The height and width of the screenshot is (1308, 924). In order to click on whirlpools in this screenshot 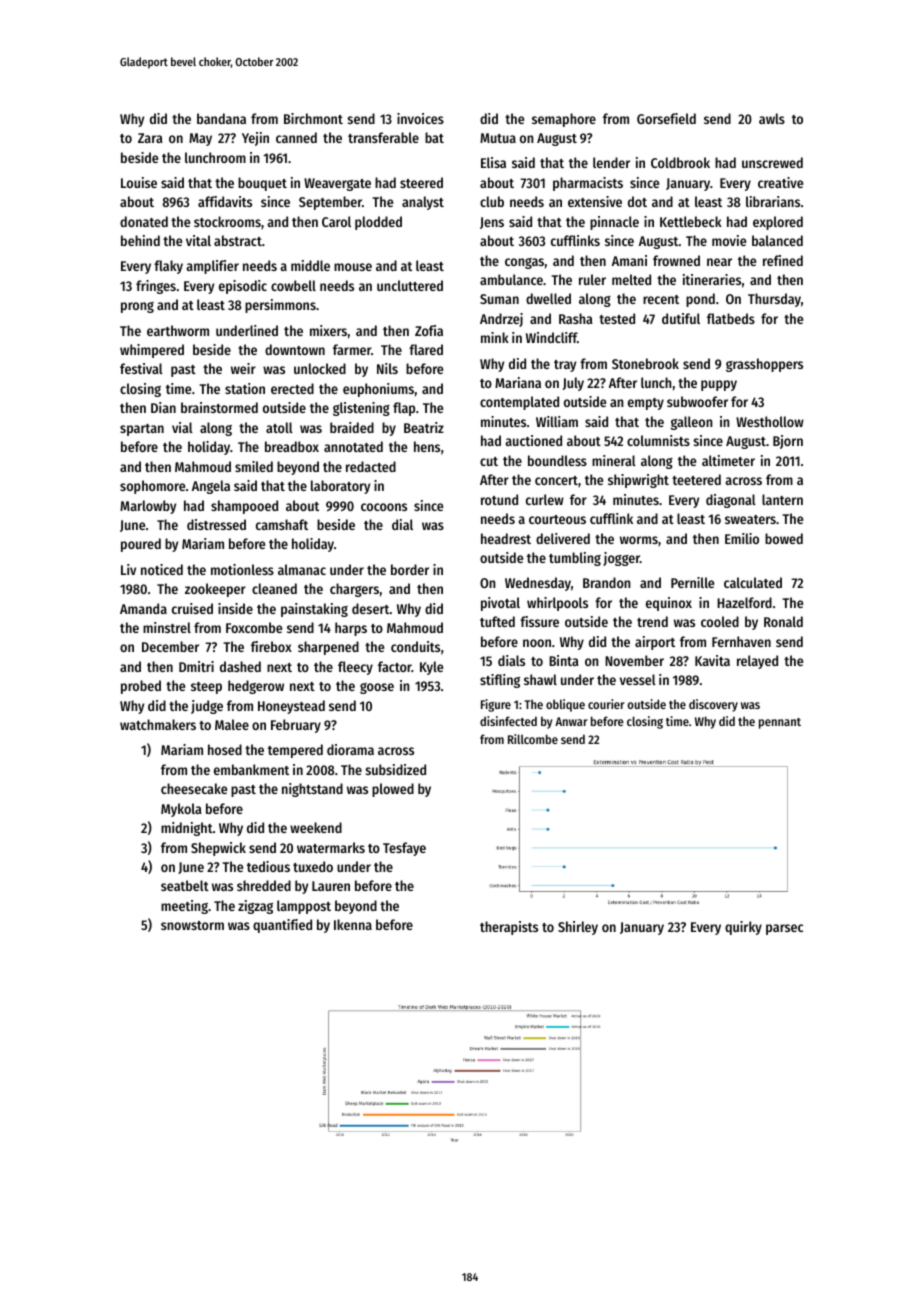, I will do `click(557, 604)`.
